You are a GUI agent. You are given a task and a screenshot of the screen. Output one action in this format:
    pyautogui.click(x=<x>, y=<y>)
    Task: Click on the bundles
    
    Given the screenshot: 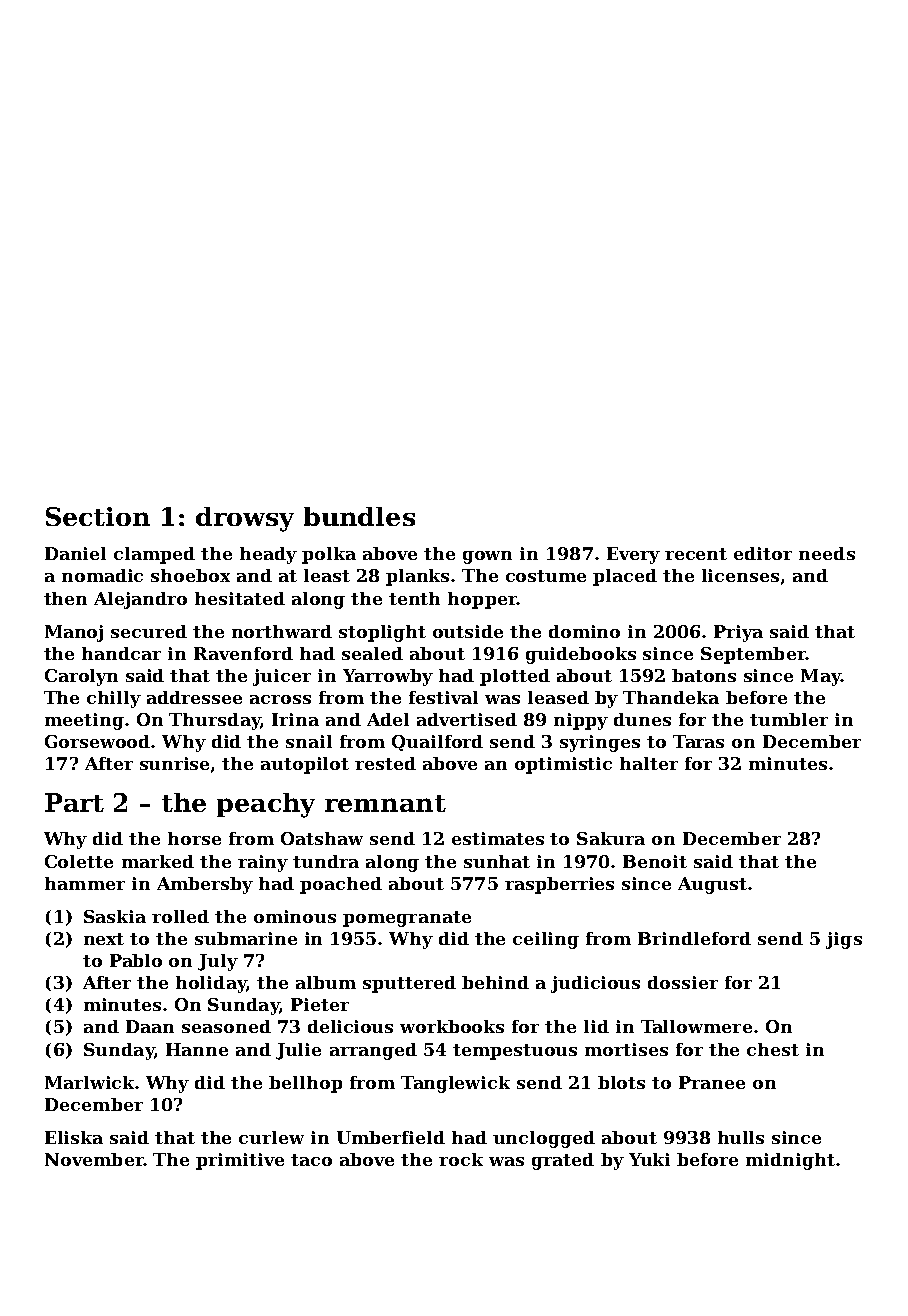 What is the action you would take?
    pyautogui.click(x=359, y=516)
